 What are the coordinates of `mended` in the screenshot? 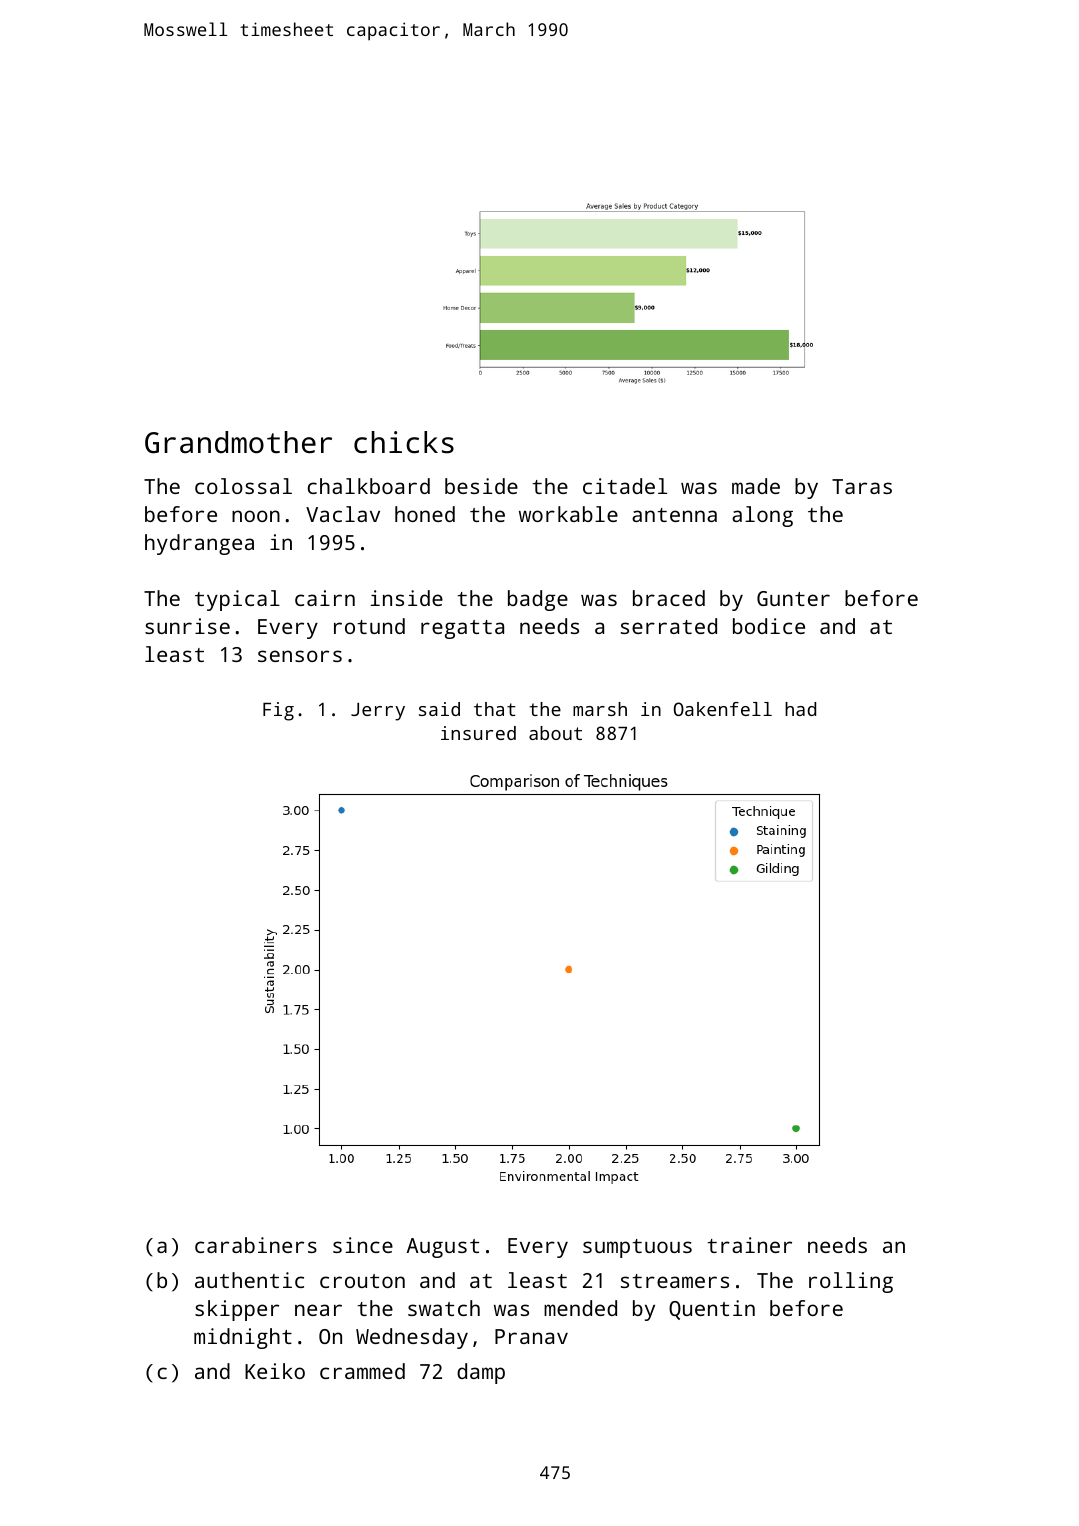 It's located at (580, 1308).
